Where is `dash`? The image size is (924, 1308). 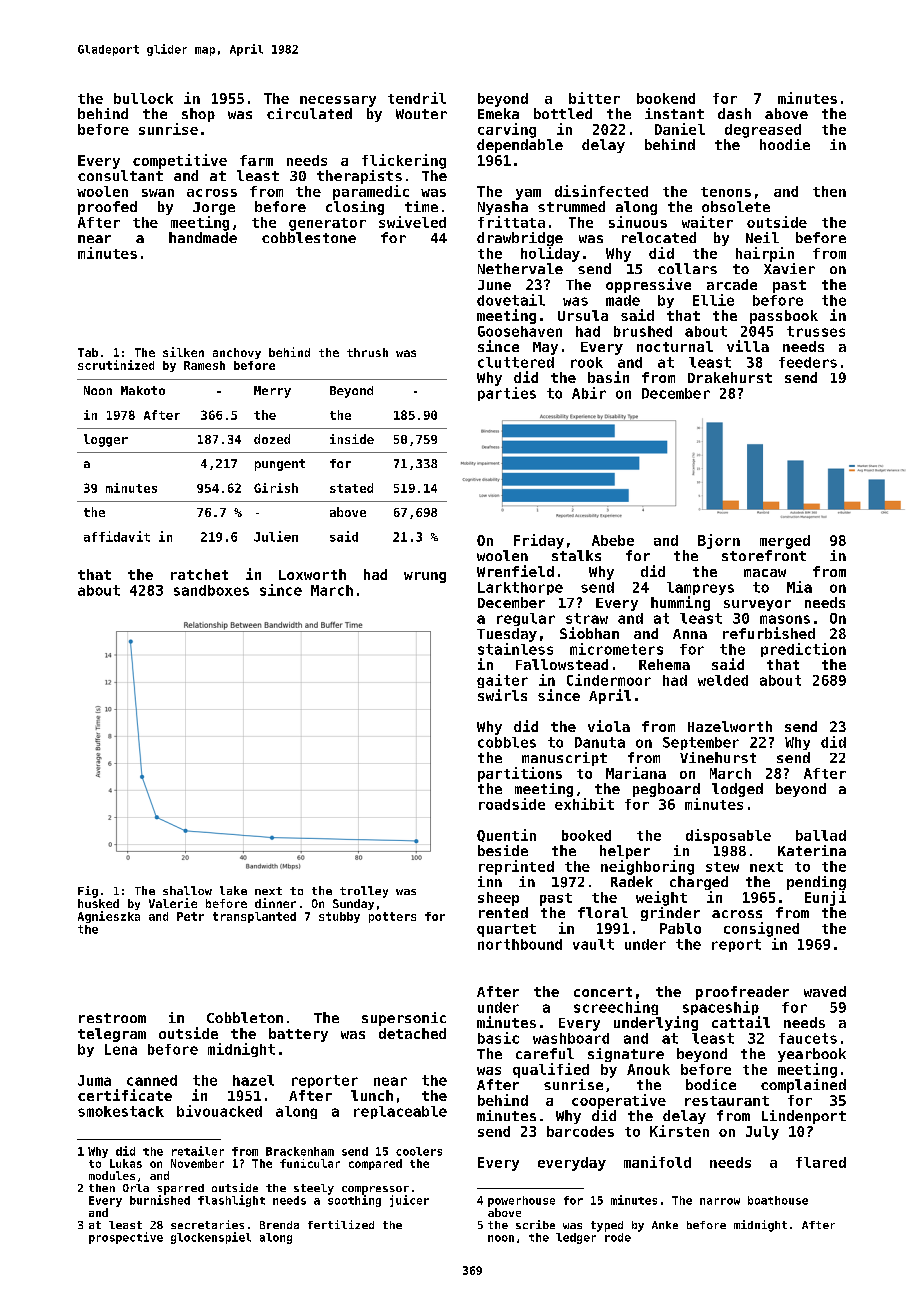
dash is located at coordinates (734, 113).
